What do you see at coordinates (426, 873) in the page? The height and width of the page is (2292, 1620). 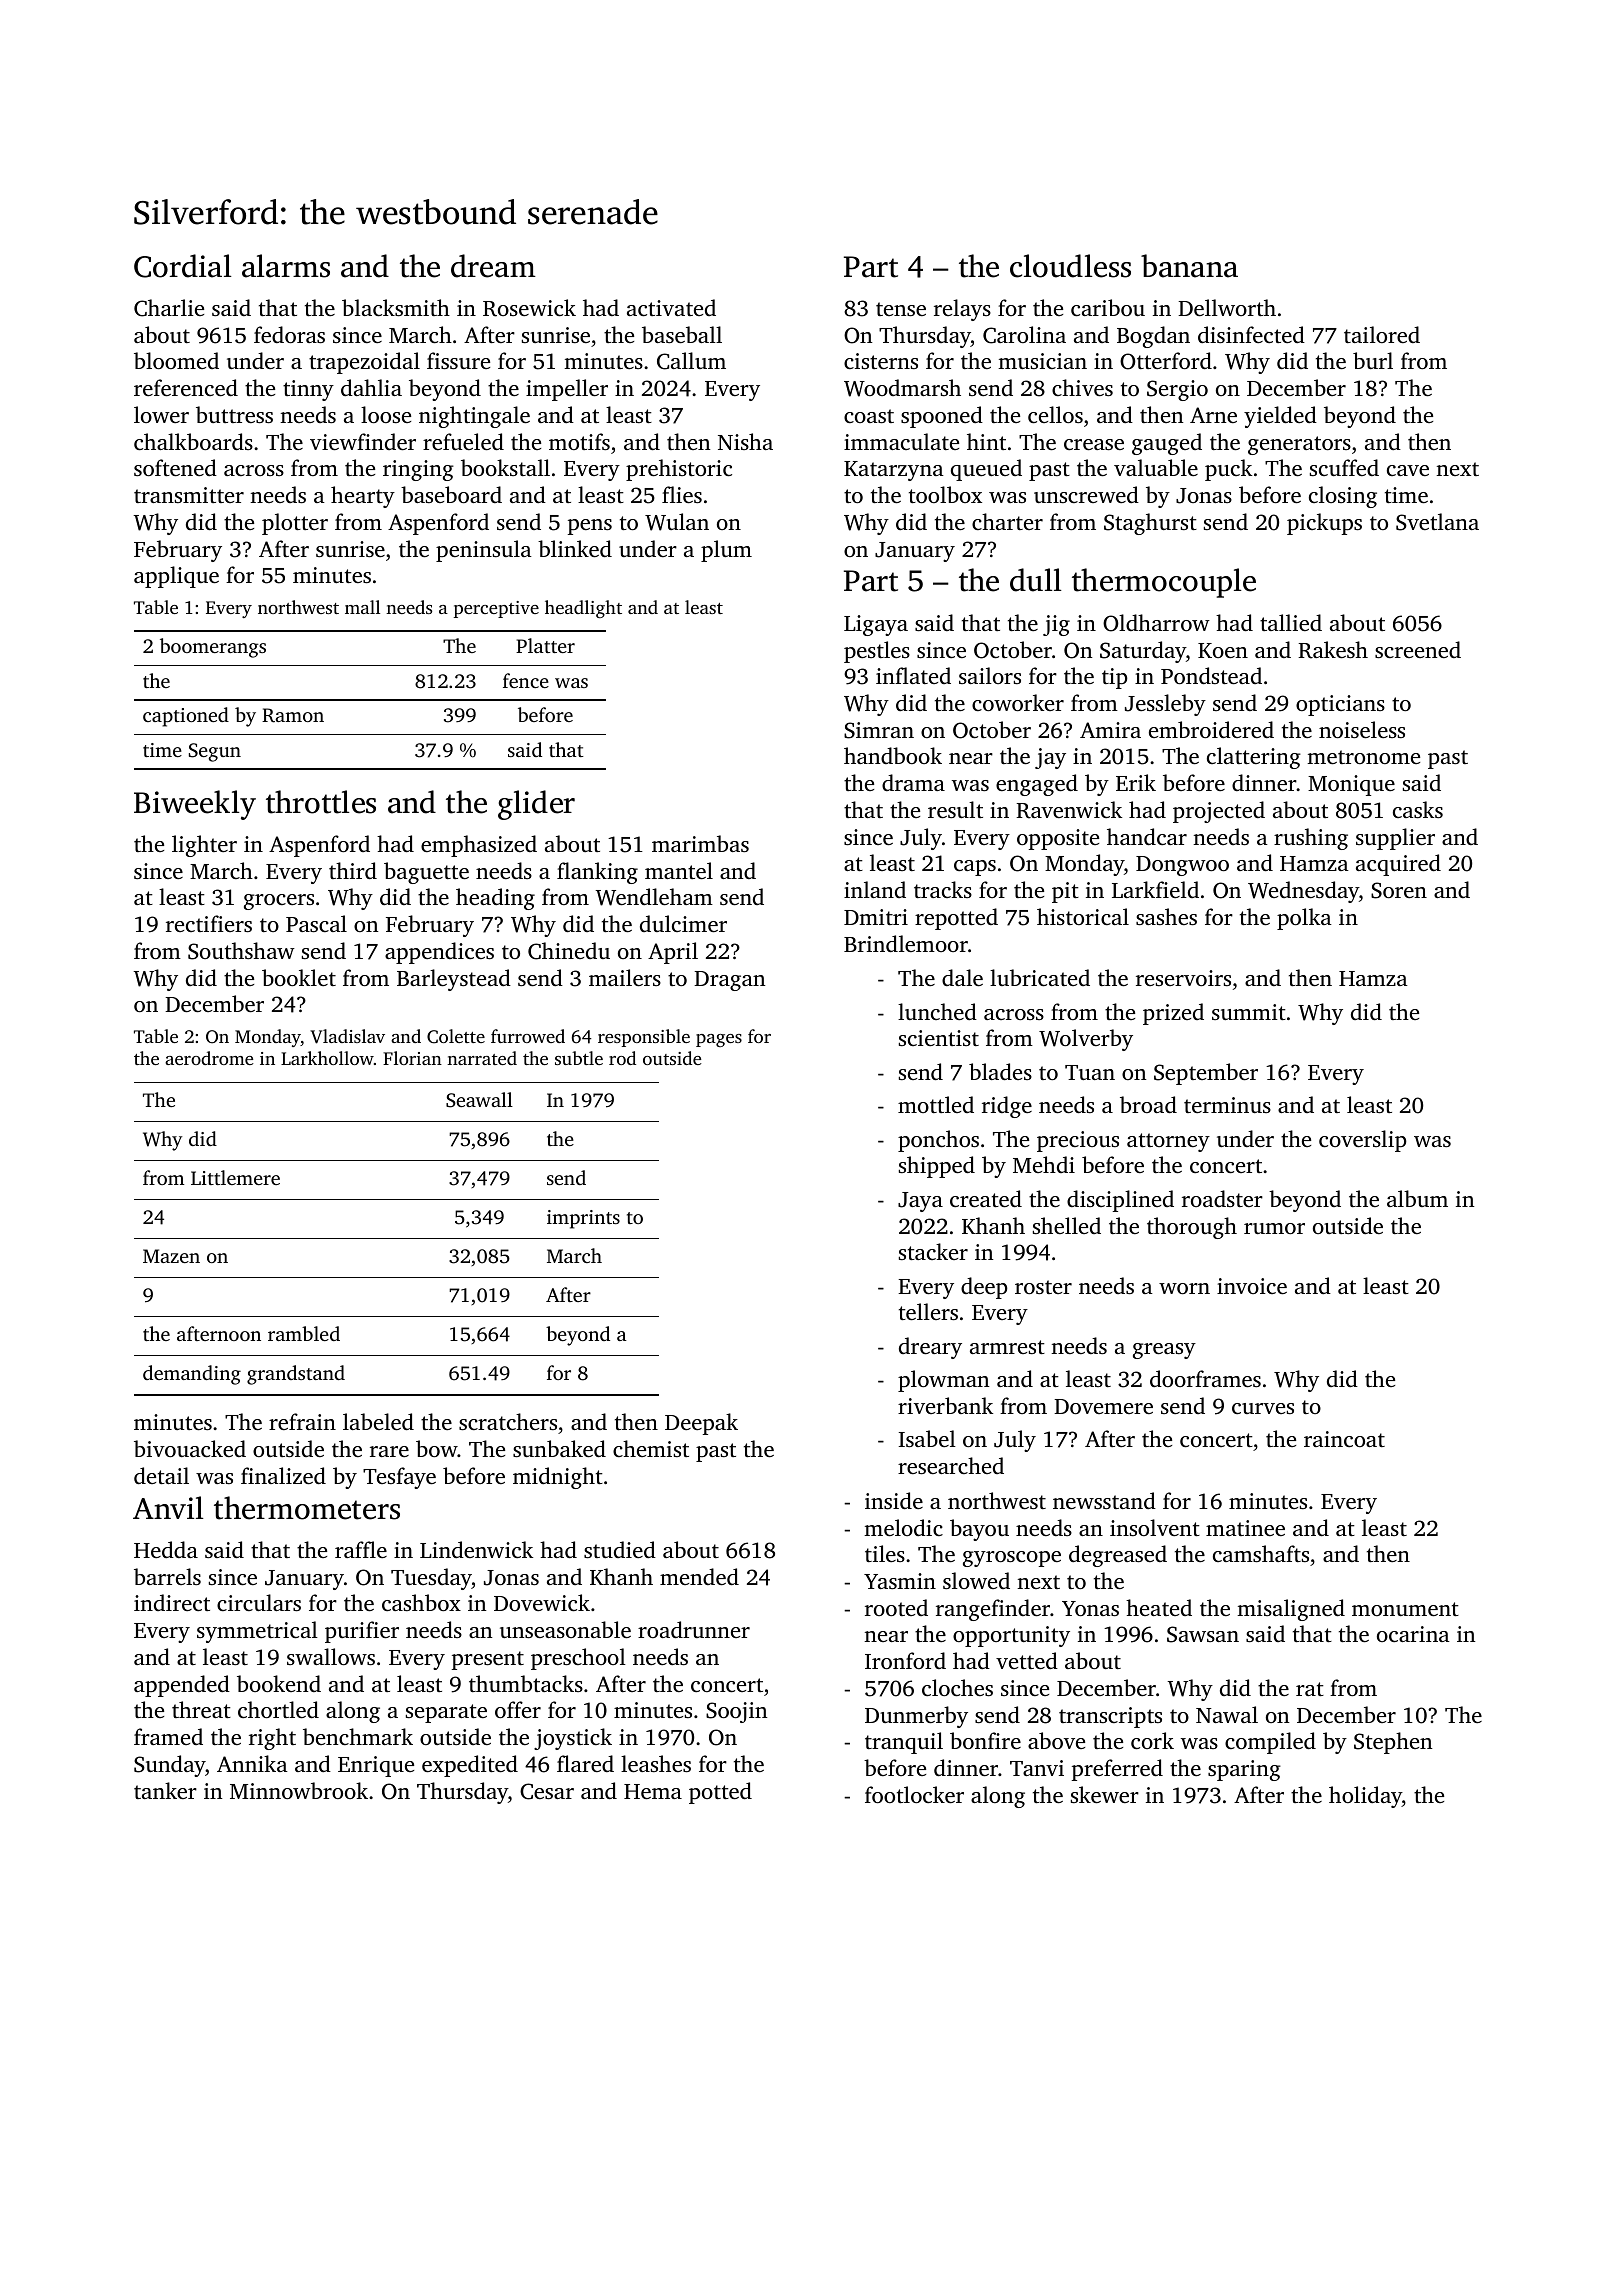 I see `baguette` at bounding box center [426, 873].
